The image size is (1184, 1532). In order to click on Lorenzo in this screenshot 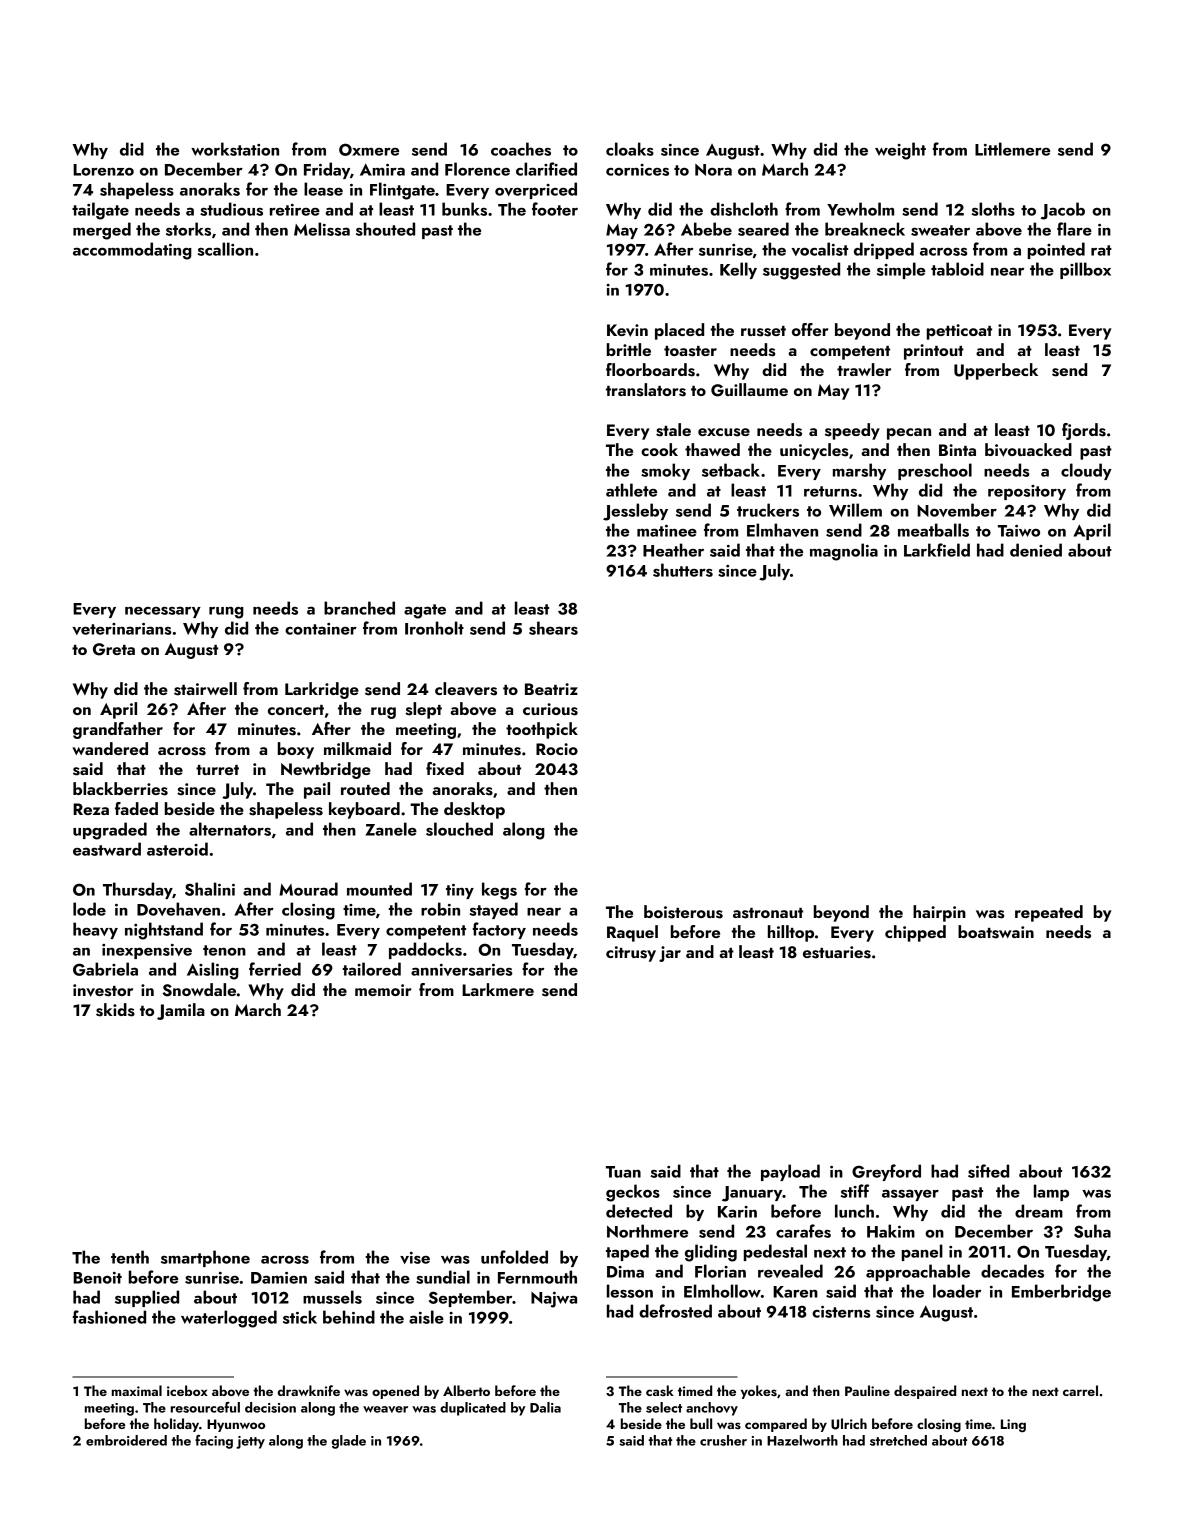, I will do `click(103, 170)`.
